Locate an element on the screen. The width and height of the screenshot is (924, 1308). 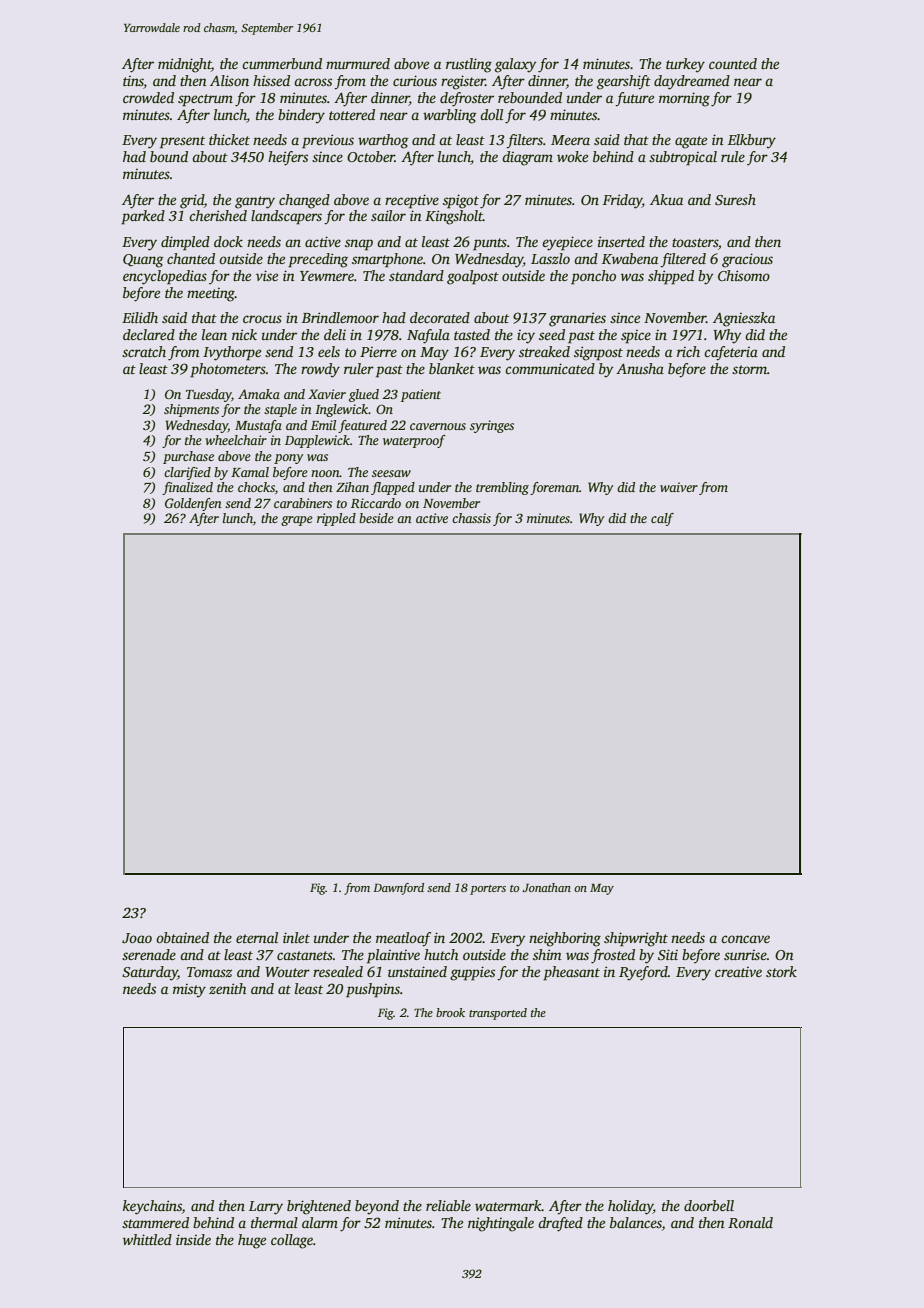
gantry is located at coordinates (255, 202).
